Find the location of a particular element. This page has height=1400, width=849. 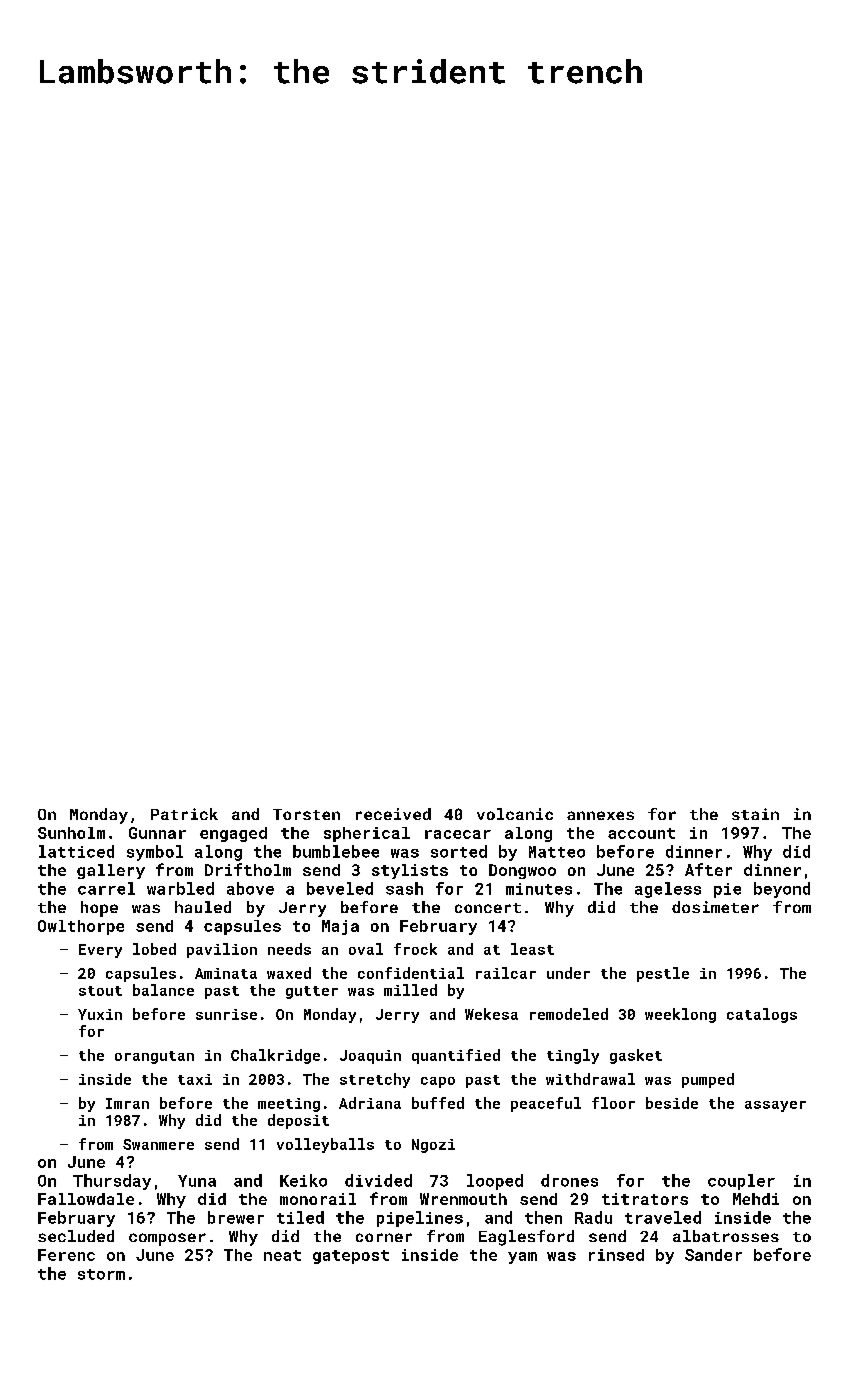

orangutan is located at coordinates (154, 1057).
